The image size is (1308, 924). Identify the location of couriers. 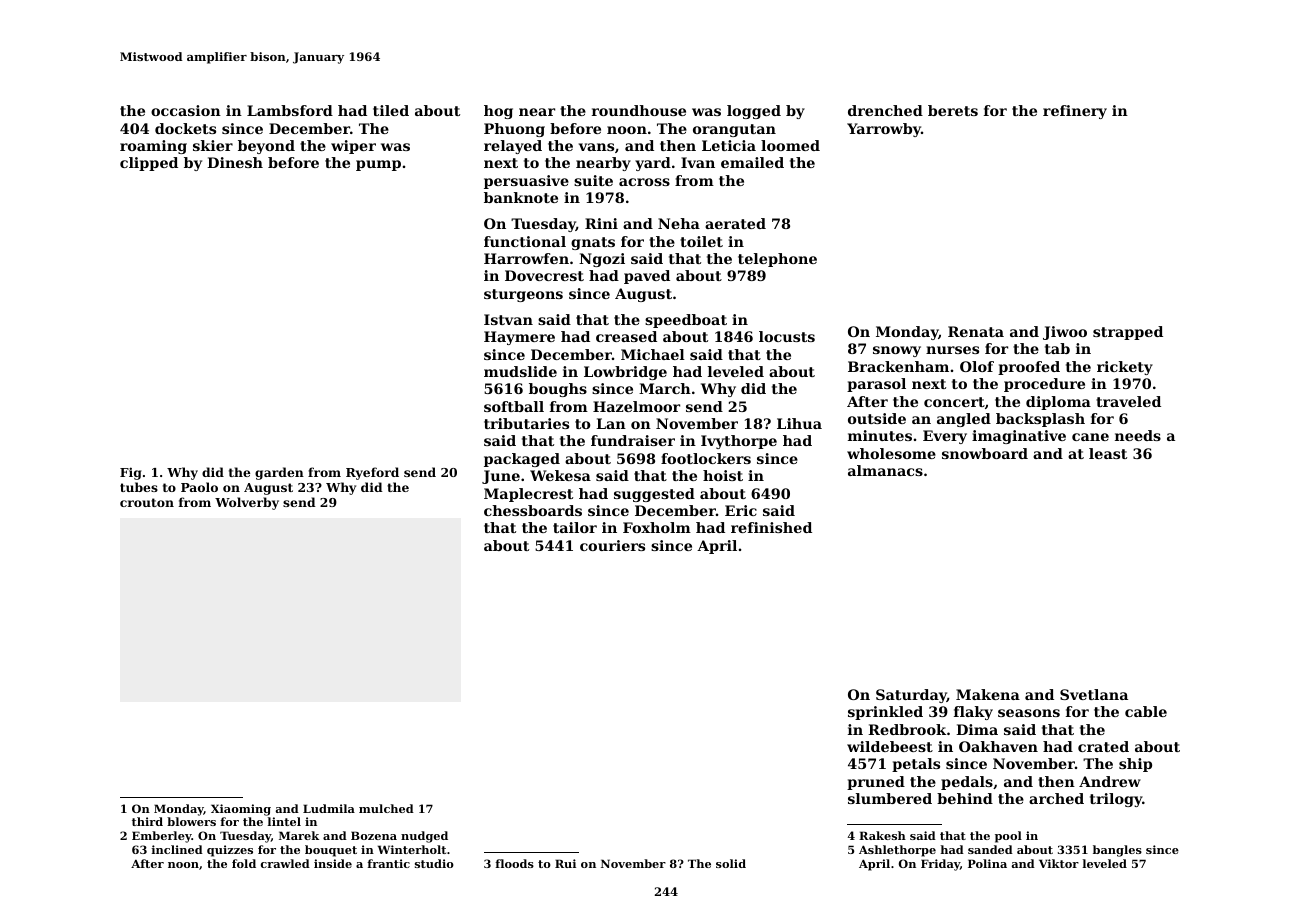
(612, 545).
